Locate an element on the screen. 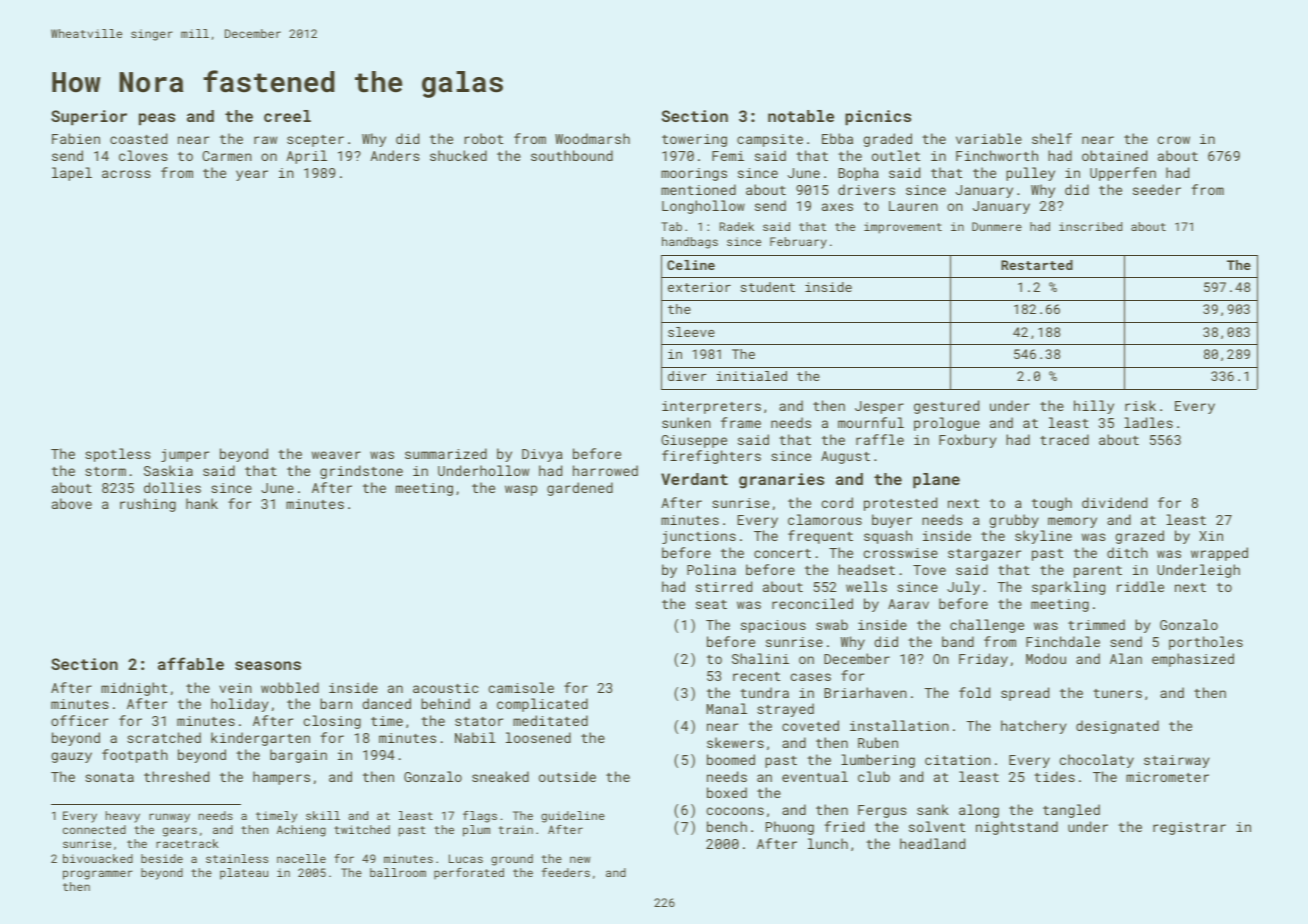  skill is located at coordinates (323, 815).
